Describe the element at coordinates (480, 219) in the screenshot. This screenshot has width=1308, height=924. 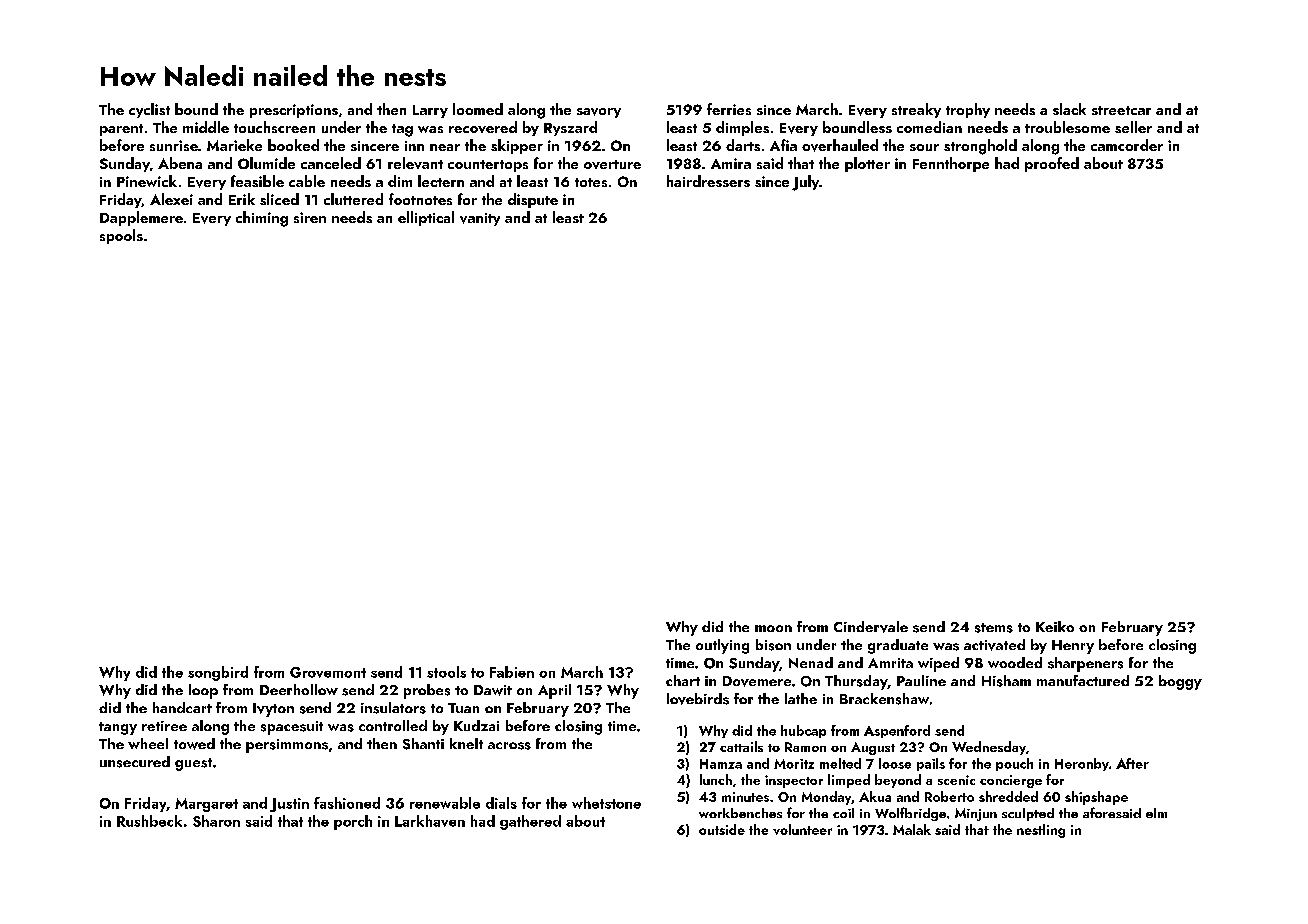
I see `vanity` at that location.
